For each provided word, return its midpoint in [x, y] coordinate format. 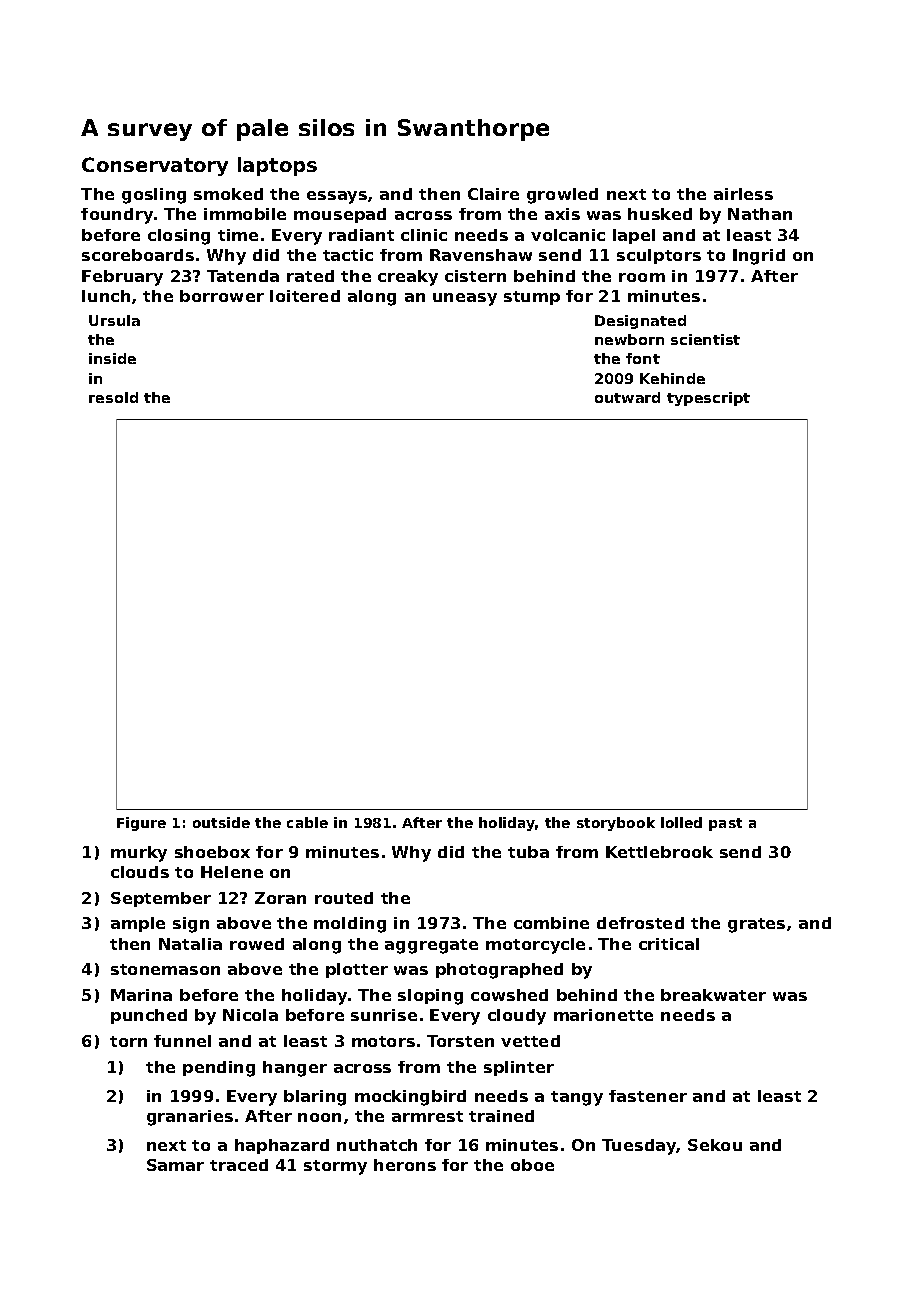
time [238, 235]
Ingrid [759, 257]
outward [627, 397]
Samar [175, 1165]
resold [113, 397]
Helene [232, 872]
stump [532, 298]
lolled [681, 822]
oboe [532, 1165]
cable [307, 822]
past [725, 824]
